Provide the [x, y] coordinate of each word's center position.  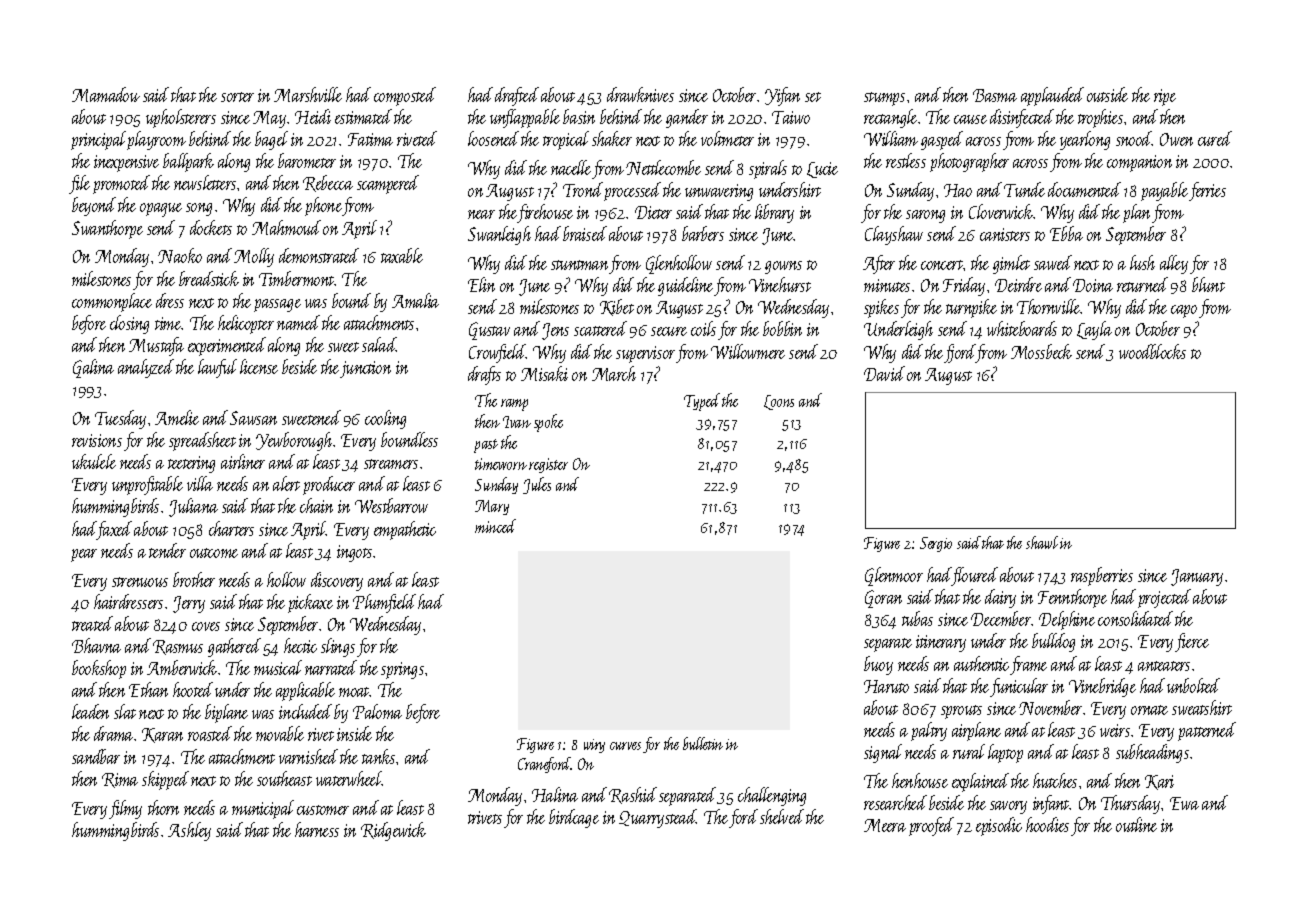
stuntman [579, 265]
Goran [883, 599]
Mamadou [106, 94]
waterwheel [349, 778]
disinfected [1022, 118]
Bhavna [96, 645]
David [884, 373]
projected [1164, 598]
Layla [1094, 330]
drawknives [640, 94]
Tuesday [120, 419]
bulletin [703, 743]
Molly [254, 257]
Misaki [544, 373]
